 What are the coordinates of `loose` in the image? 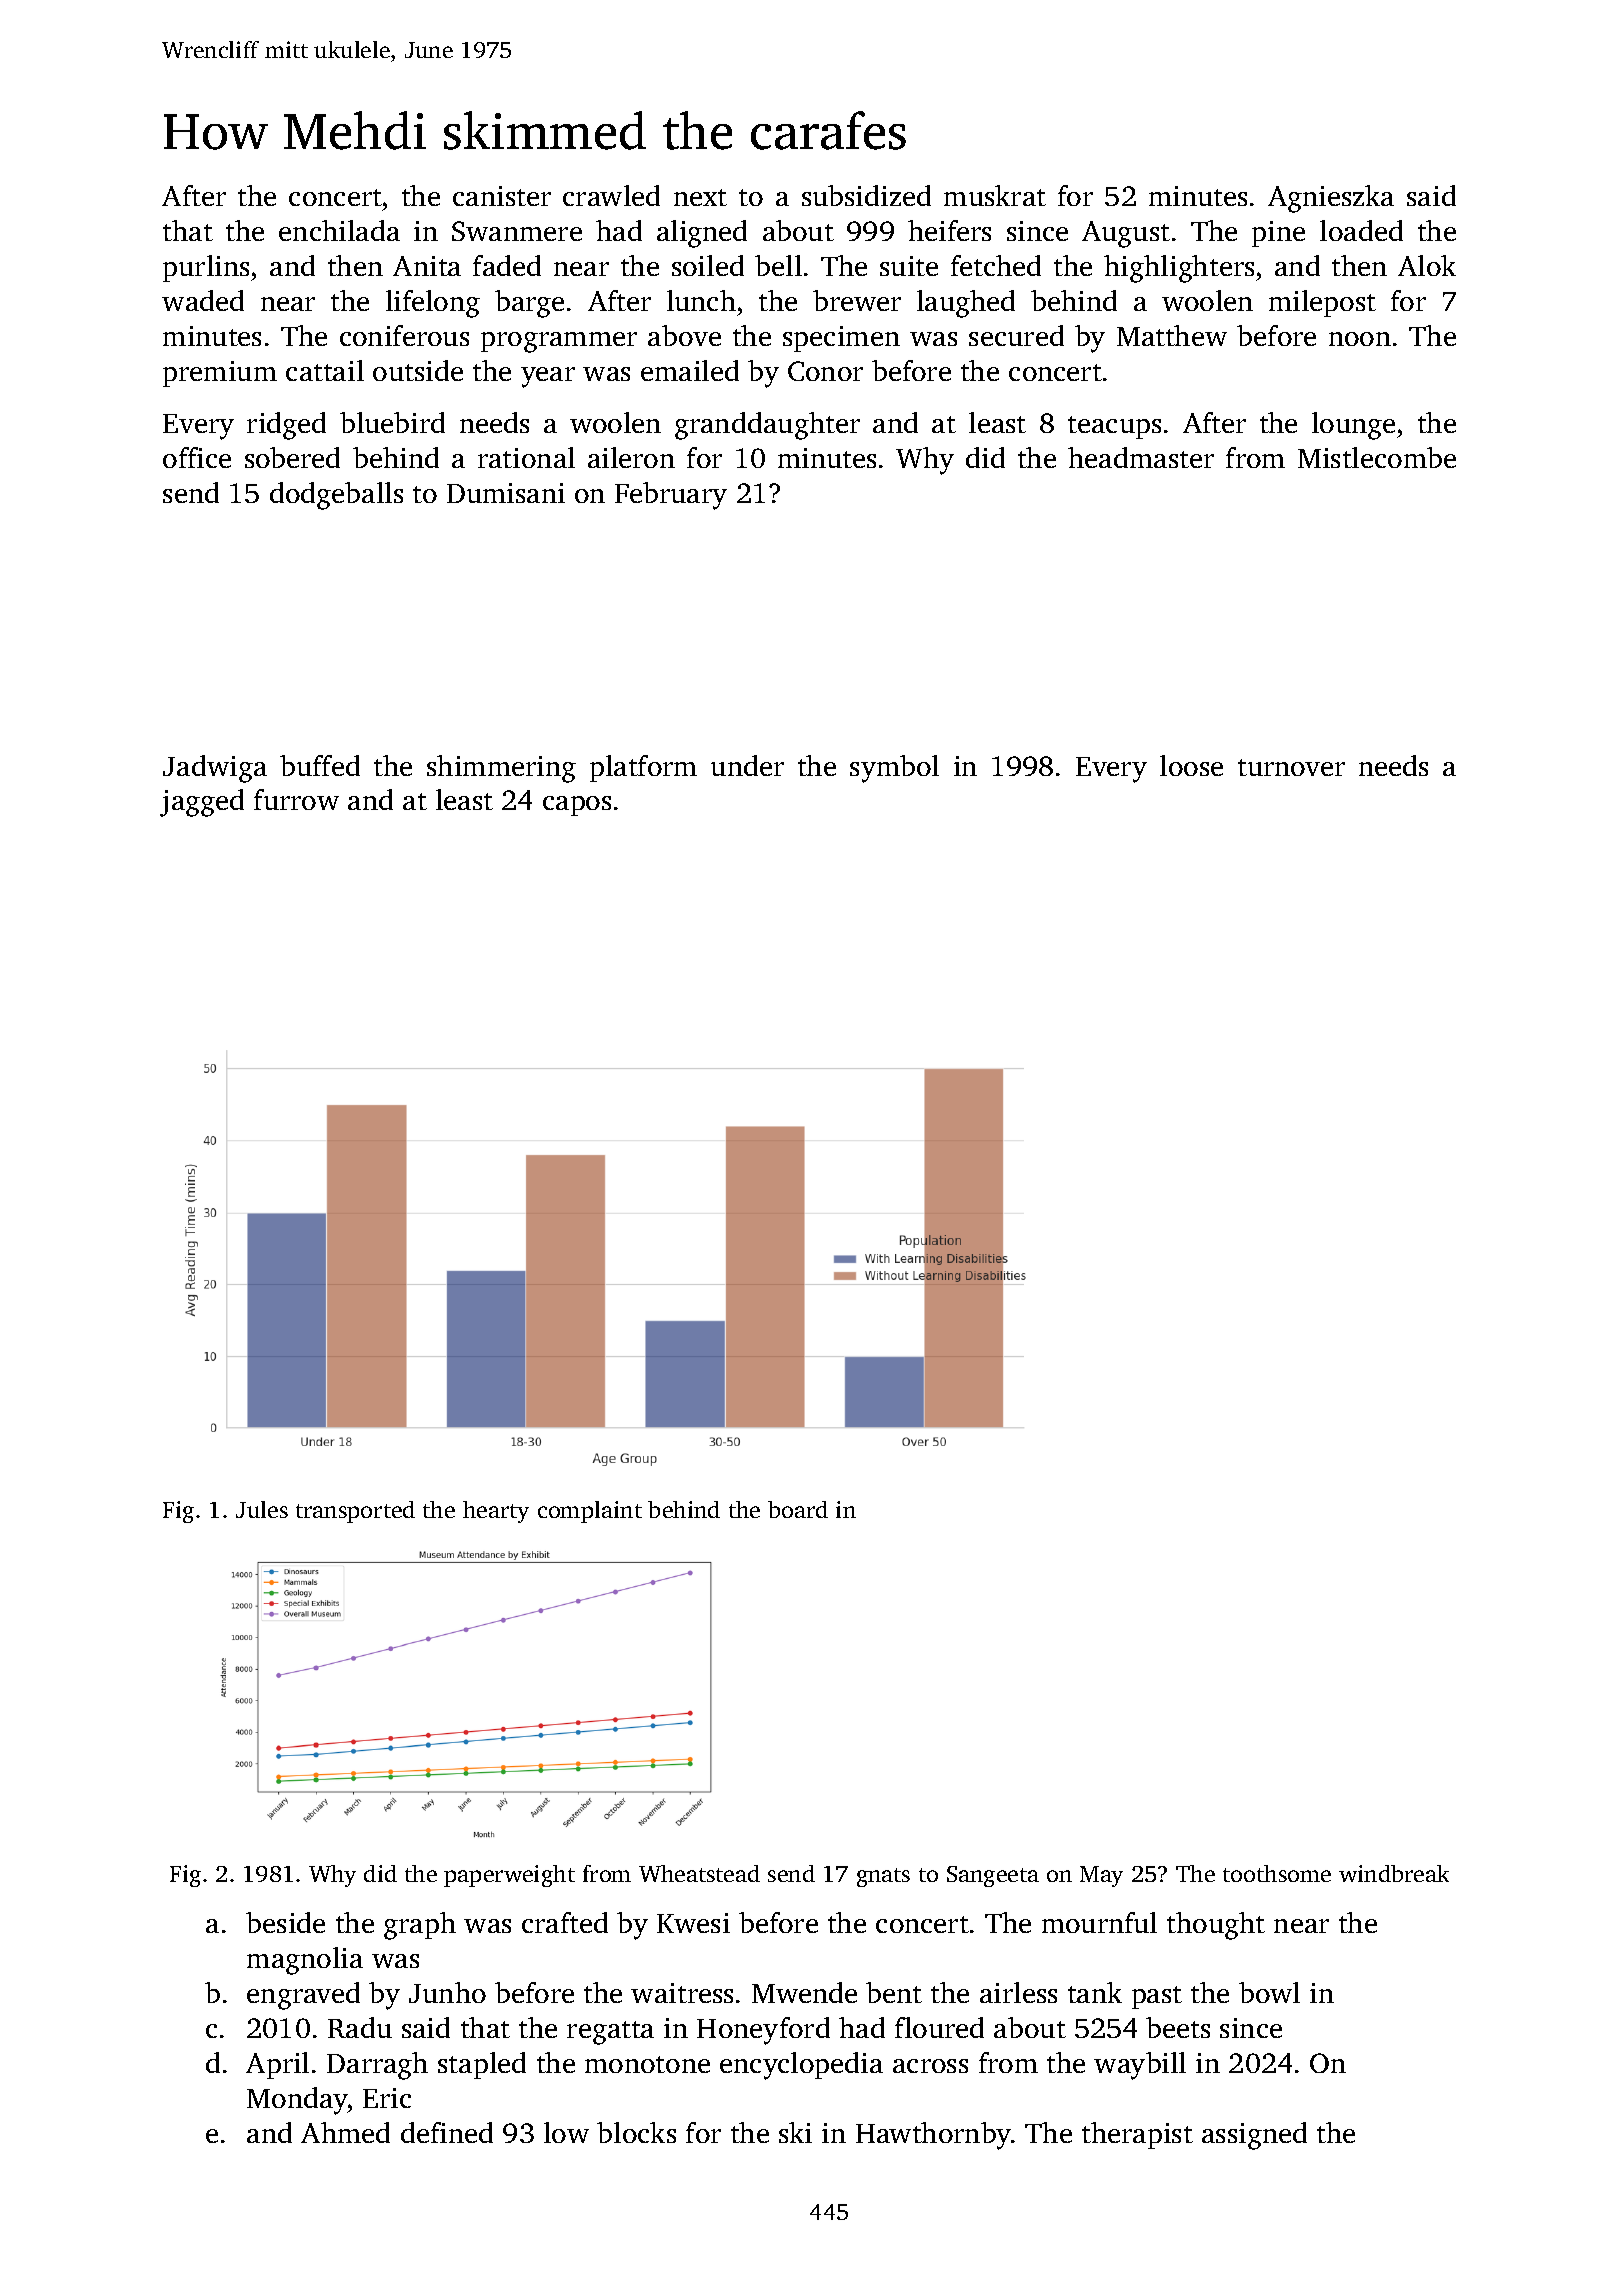 It's located at (1191, 765).
